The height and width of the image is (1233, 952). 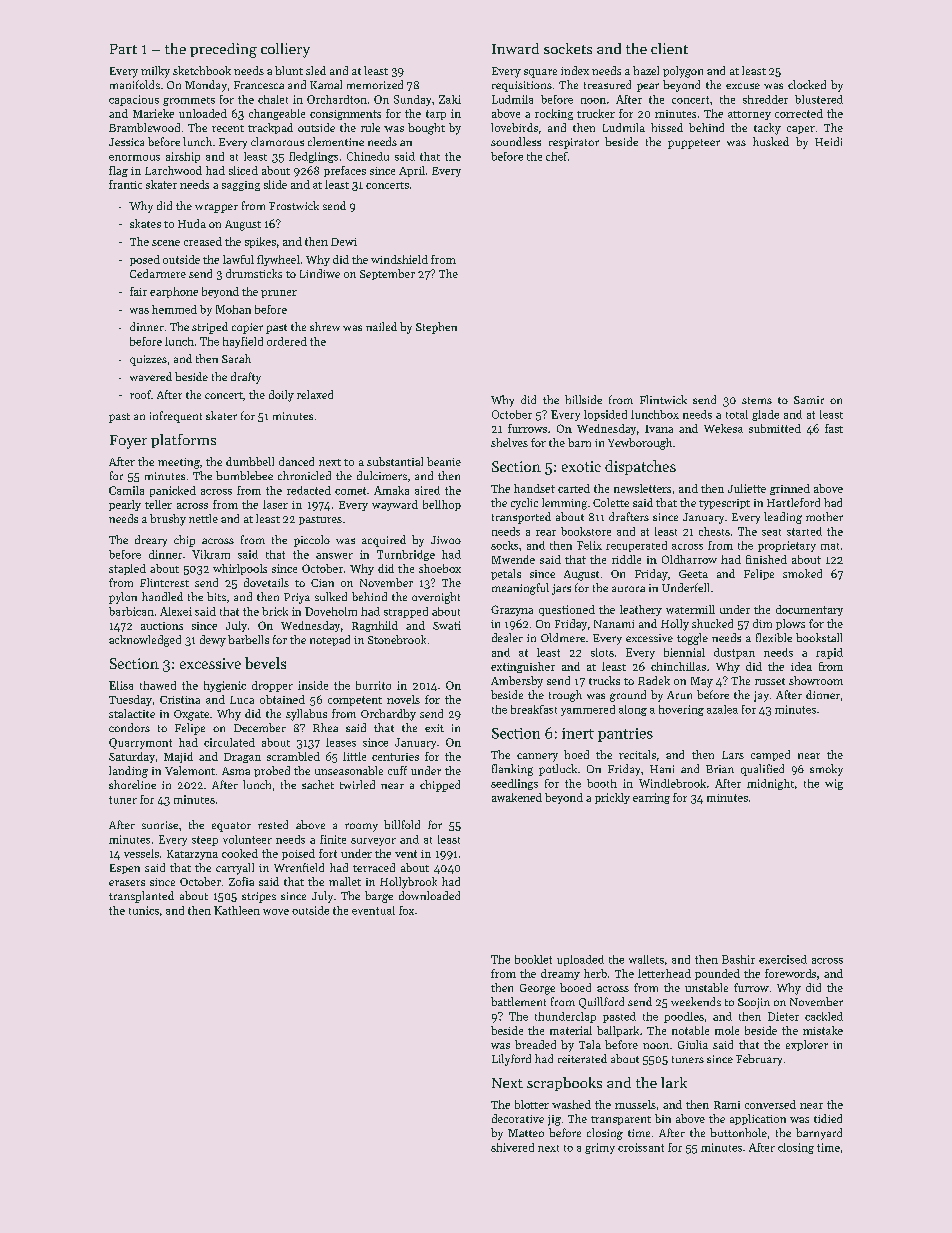 I want to click on wove, so click(x=276, y=912).
